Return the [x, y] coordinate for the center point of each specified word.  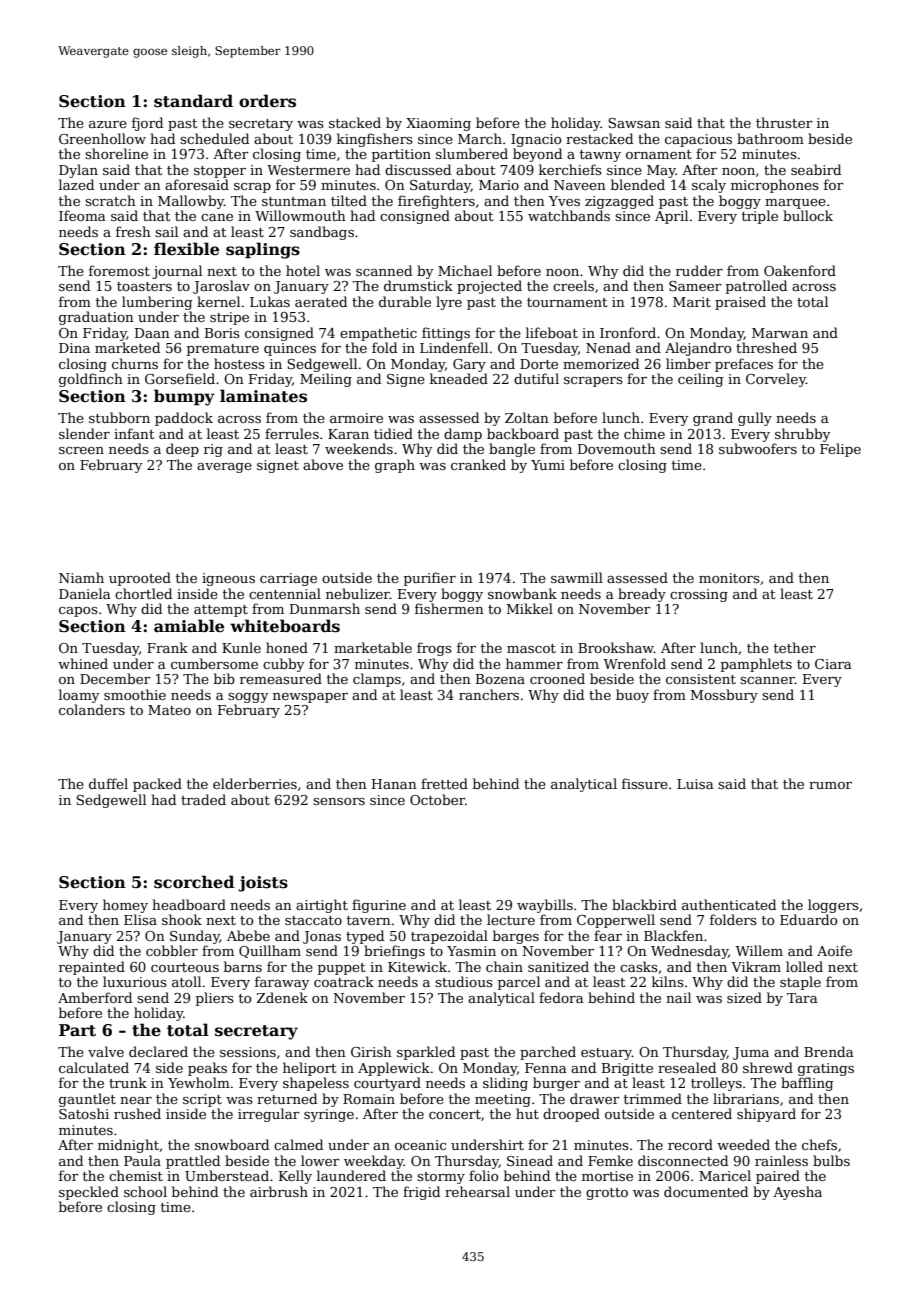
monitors [729, 578]
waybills [545, 906]
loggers [833, 906]
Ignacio [536, 140]
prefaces [744, 365]
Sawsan [634, 123]
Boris [222, 333]
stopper [220, 172]
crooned [557, 678]
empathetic [378, 334]
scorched [194, 882]
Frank [167, 647]
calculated [94, 1067]
